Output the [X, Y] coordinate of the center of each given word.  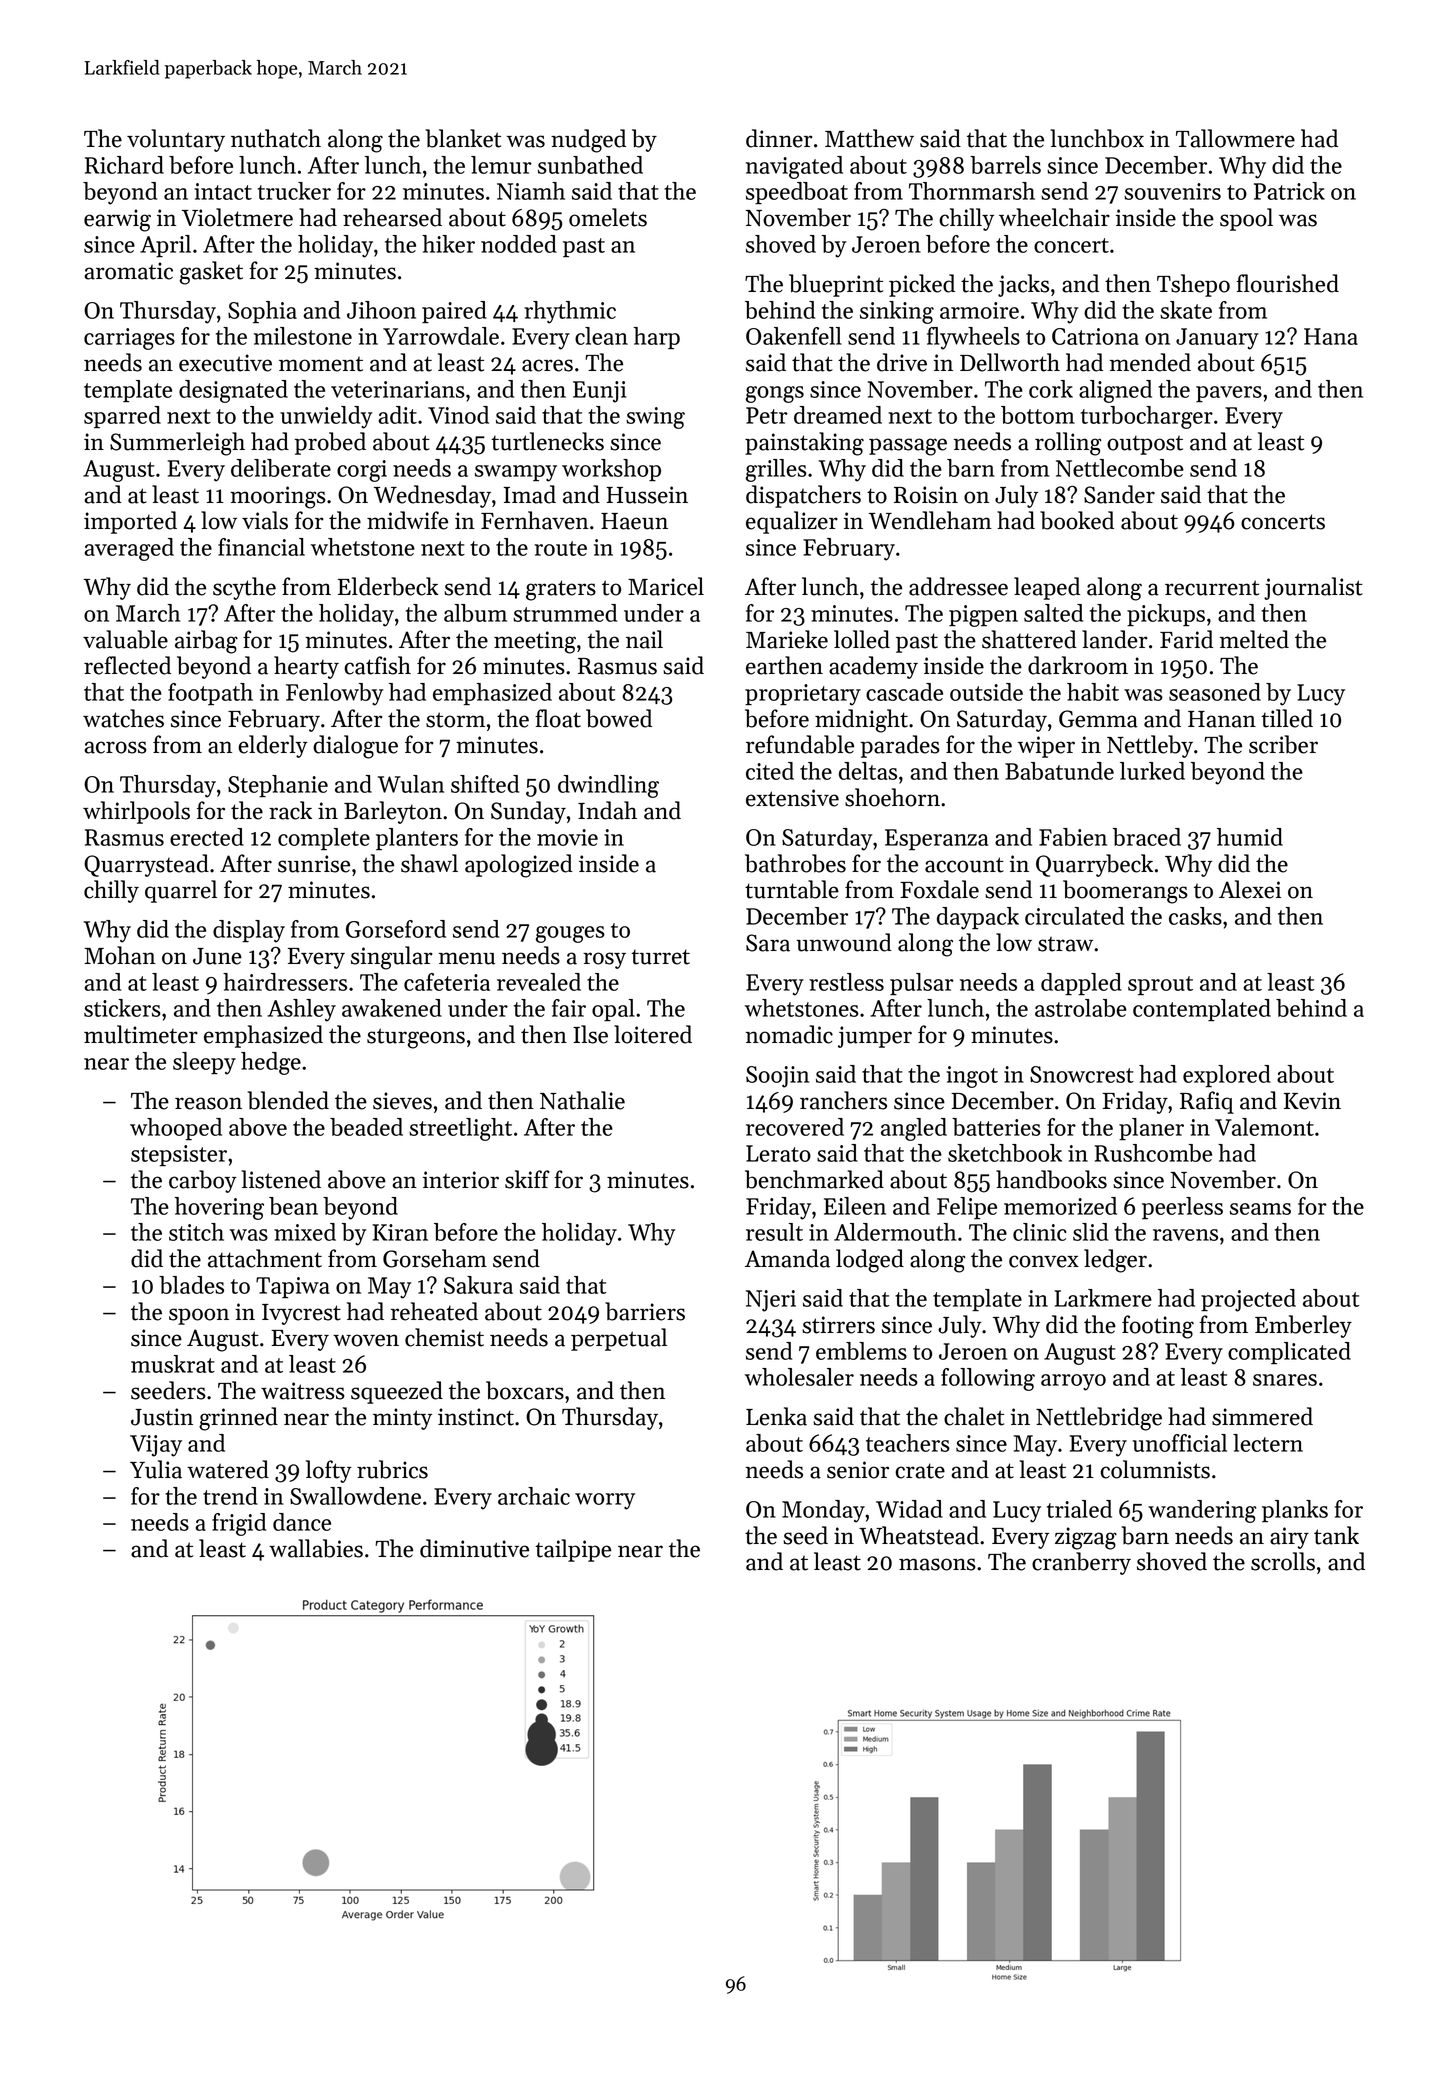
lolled [862, 639]
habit [1093, 692]
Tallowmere [1235, 138]
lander [1115, 639]
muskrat [173, 1364]
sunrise [314, 864]
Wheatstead [919, 1535]
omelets [608, 217]
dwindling [608, 786]
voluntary [176, 140]
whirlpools [136, 812]
